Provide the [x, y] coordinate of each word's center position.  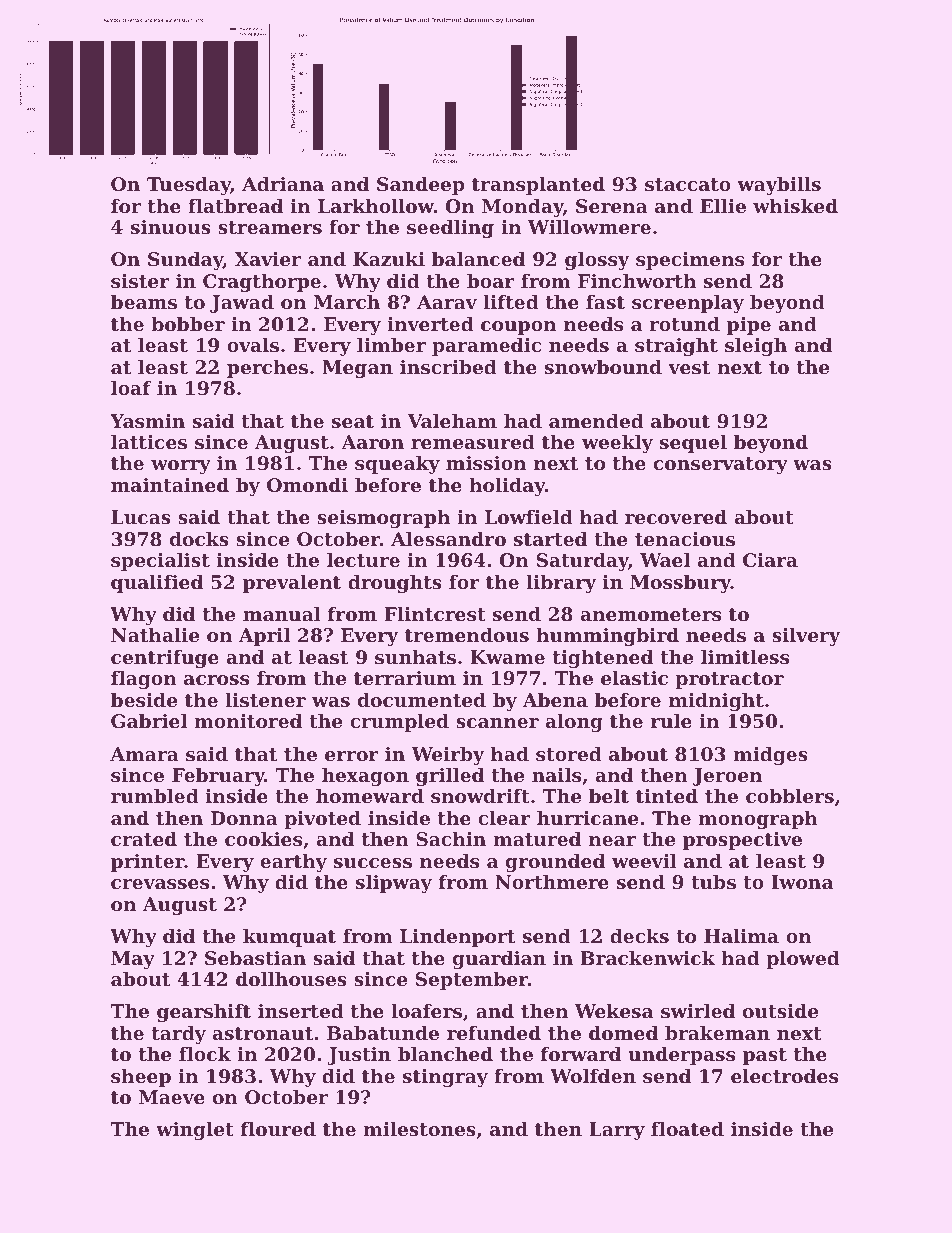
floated [687, 1129]
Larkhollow [376, 206]
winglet [195, 1131]
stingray [445, 1078]
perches [267, 369]
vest [689, 368]
